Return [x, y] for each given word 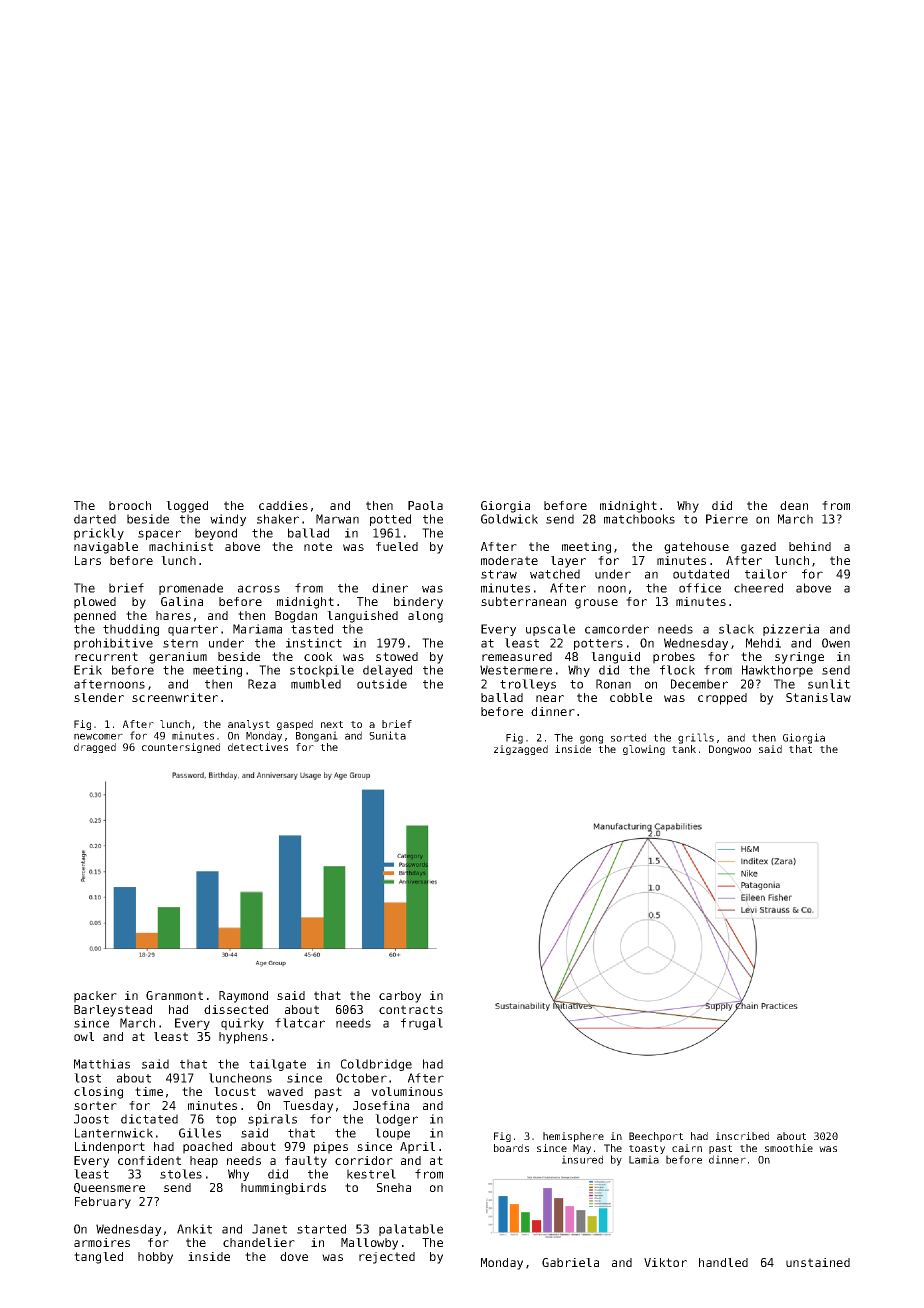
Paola [425, 505]
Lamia [644, 1159]
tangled [98, 1258]
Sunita [387, 735]
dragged [95, 748]
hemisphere [573, 1137]
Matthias [102, 1064]
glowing [644, 750]
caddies [283, 505]
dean [794, 505]
